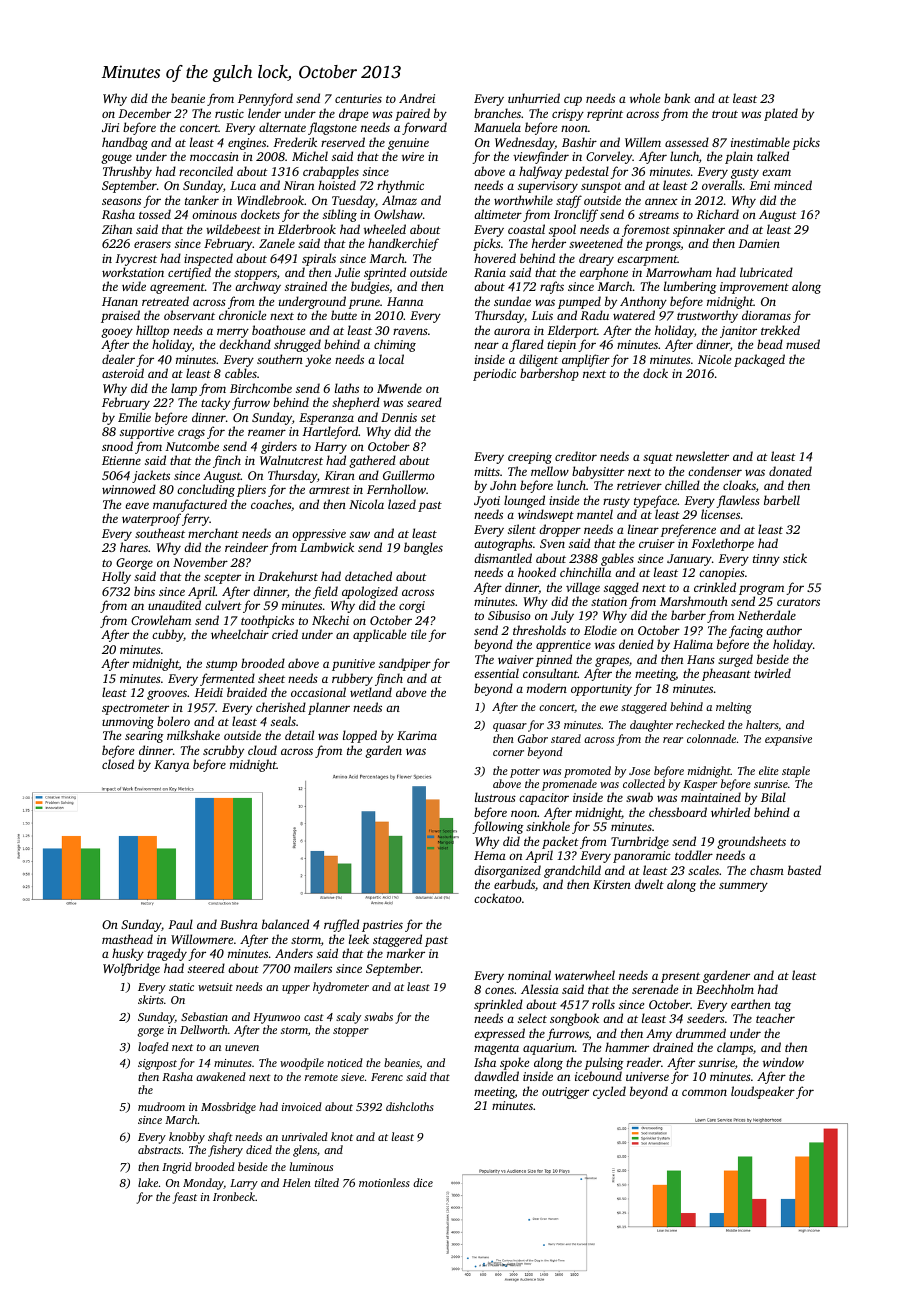 The image size is (924, 1308). I want to click on engines, so click(247, 144).
